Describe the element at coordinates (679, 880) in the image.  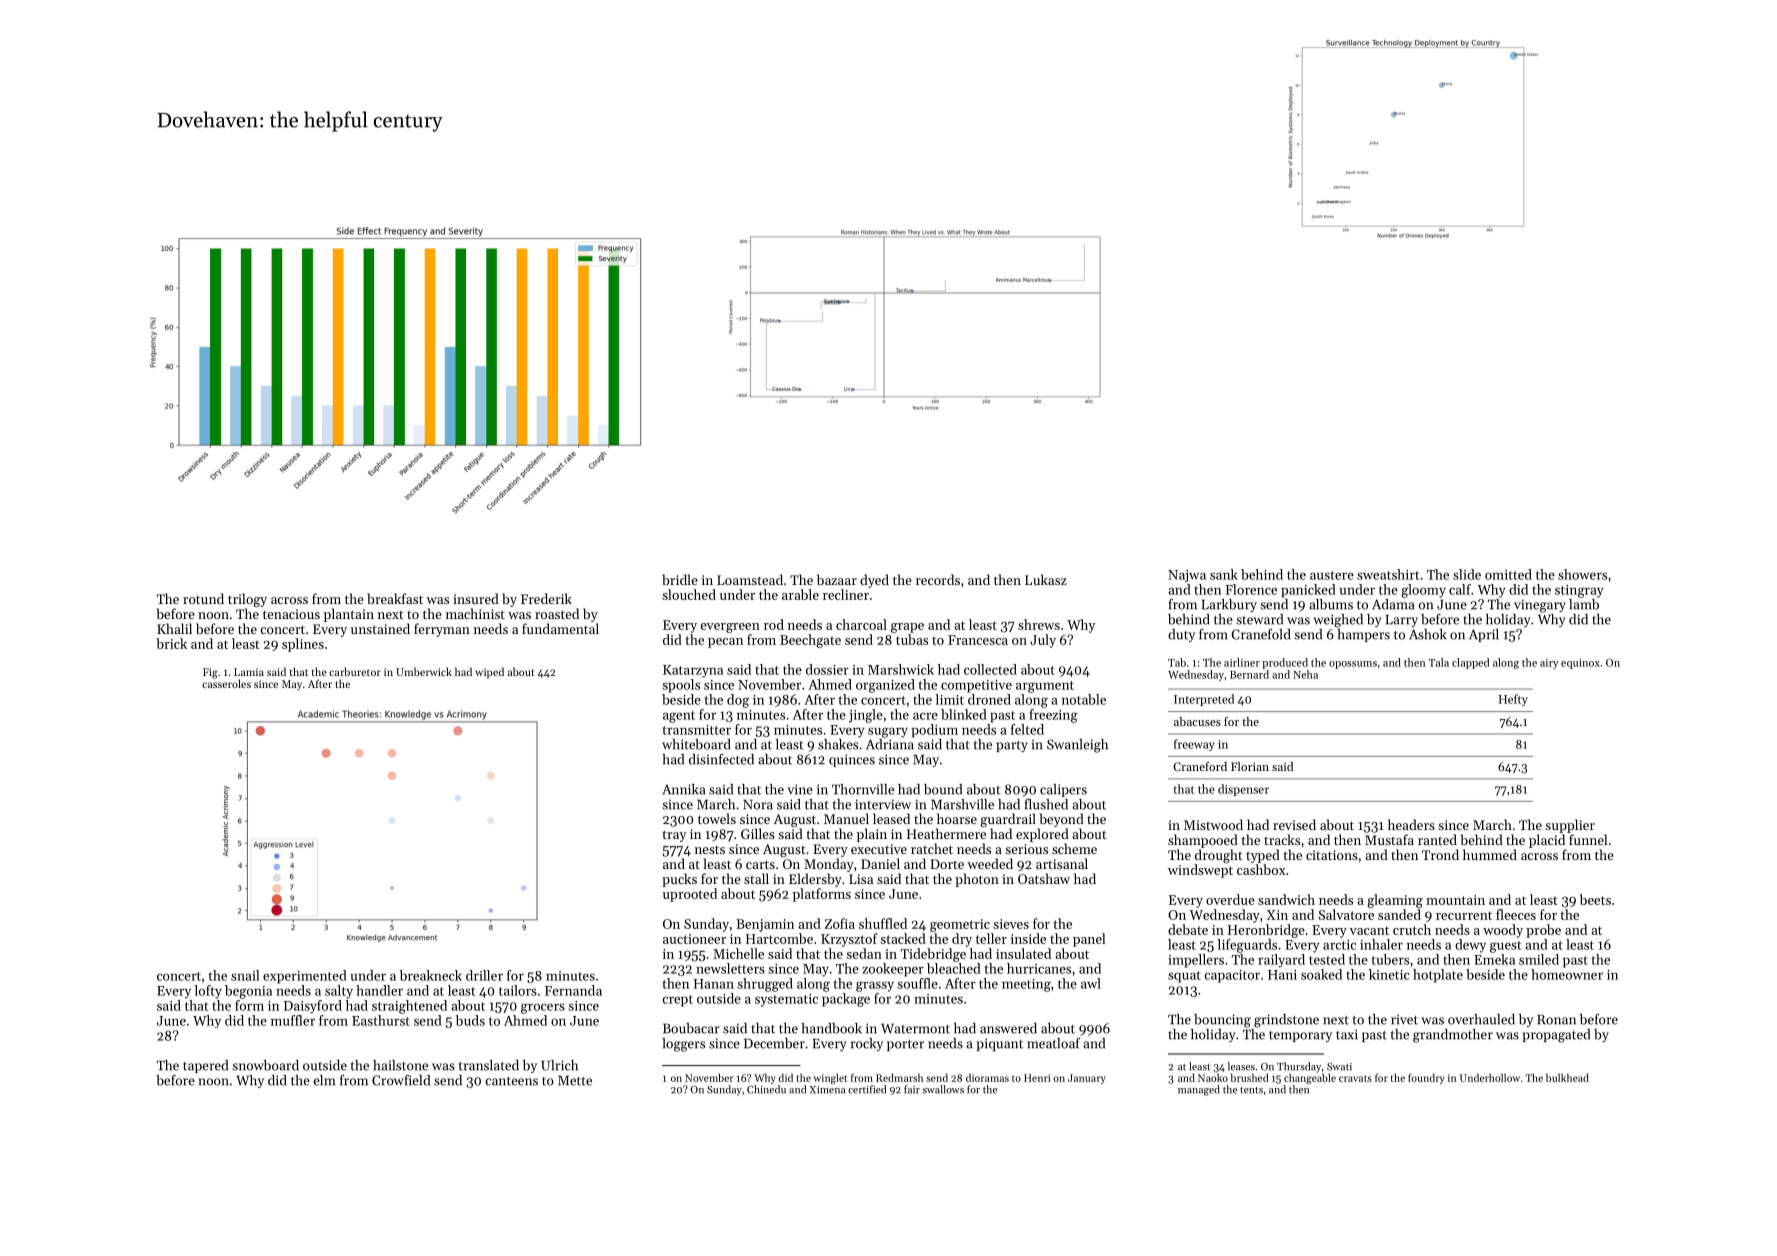
I see `pucks` at that location.
